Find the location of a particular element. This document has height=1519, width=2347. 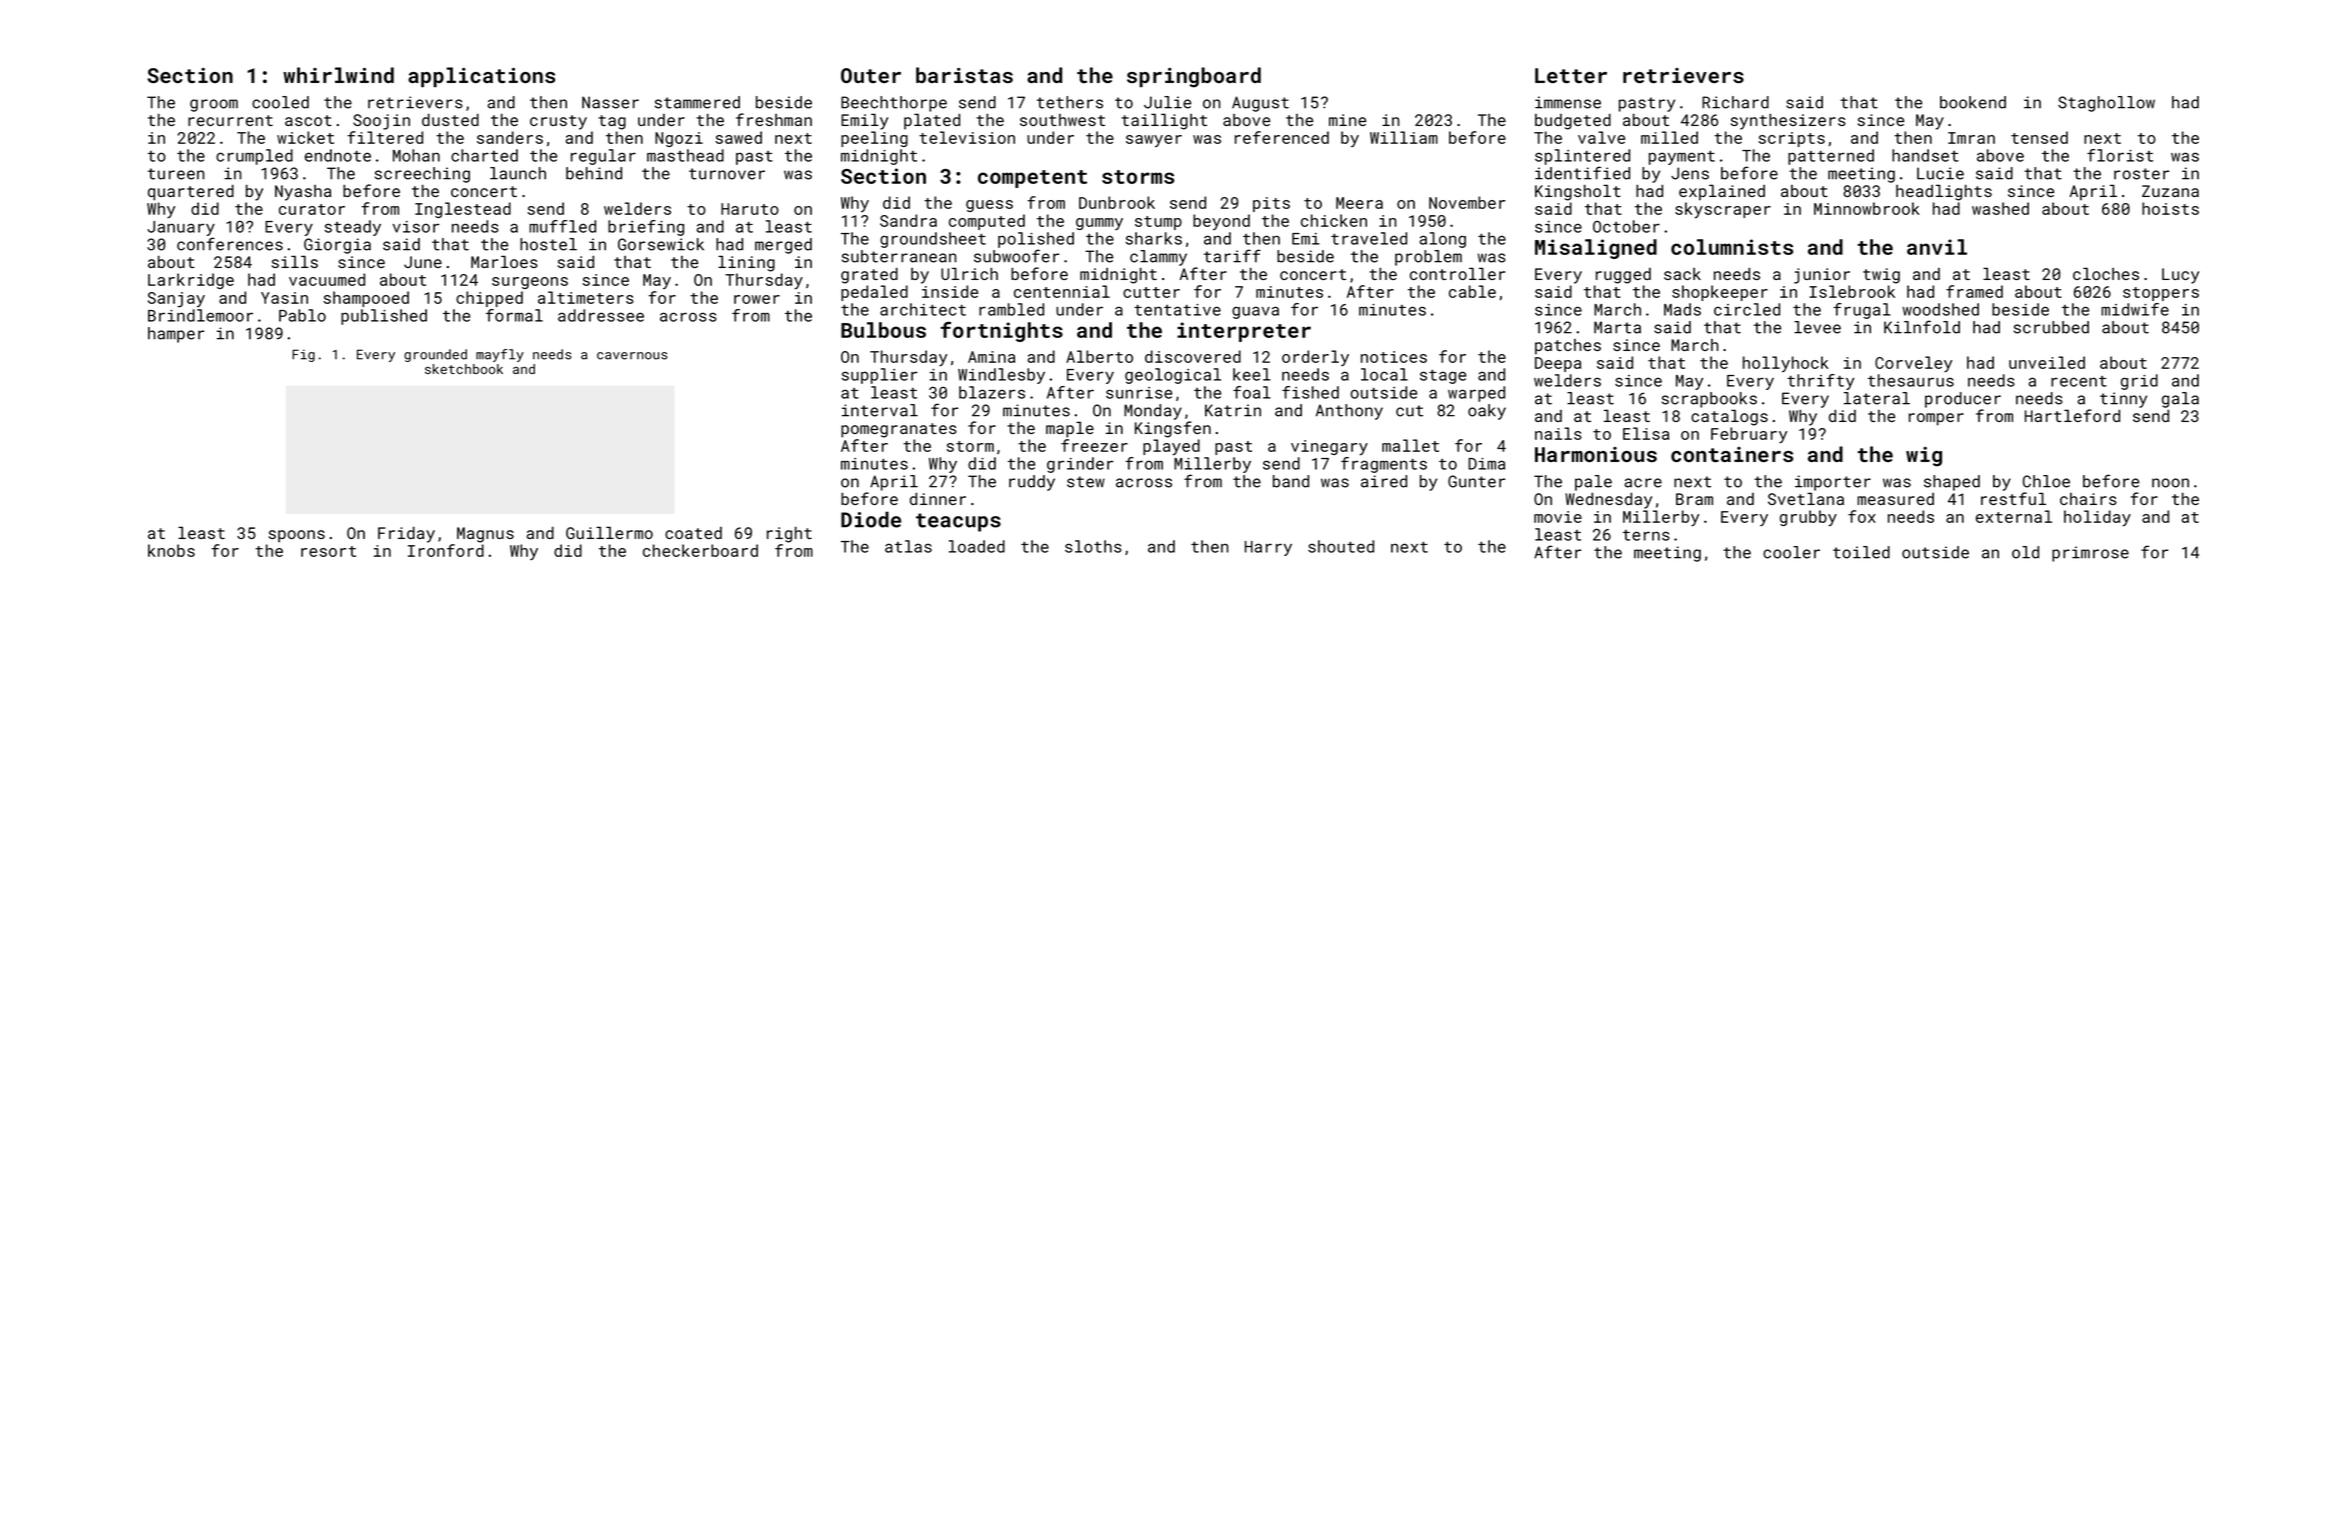

freezer is located at coordinates (1094, 445).
